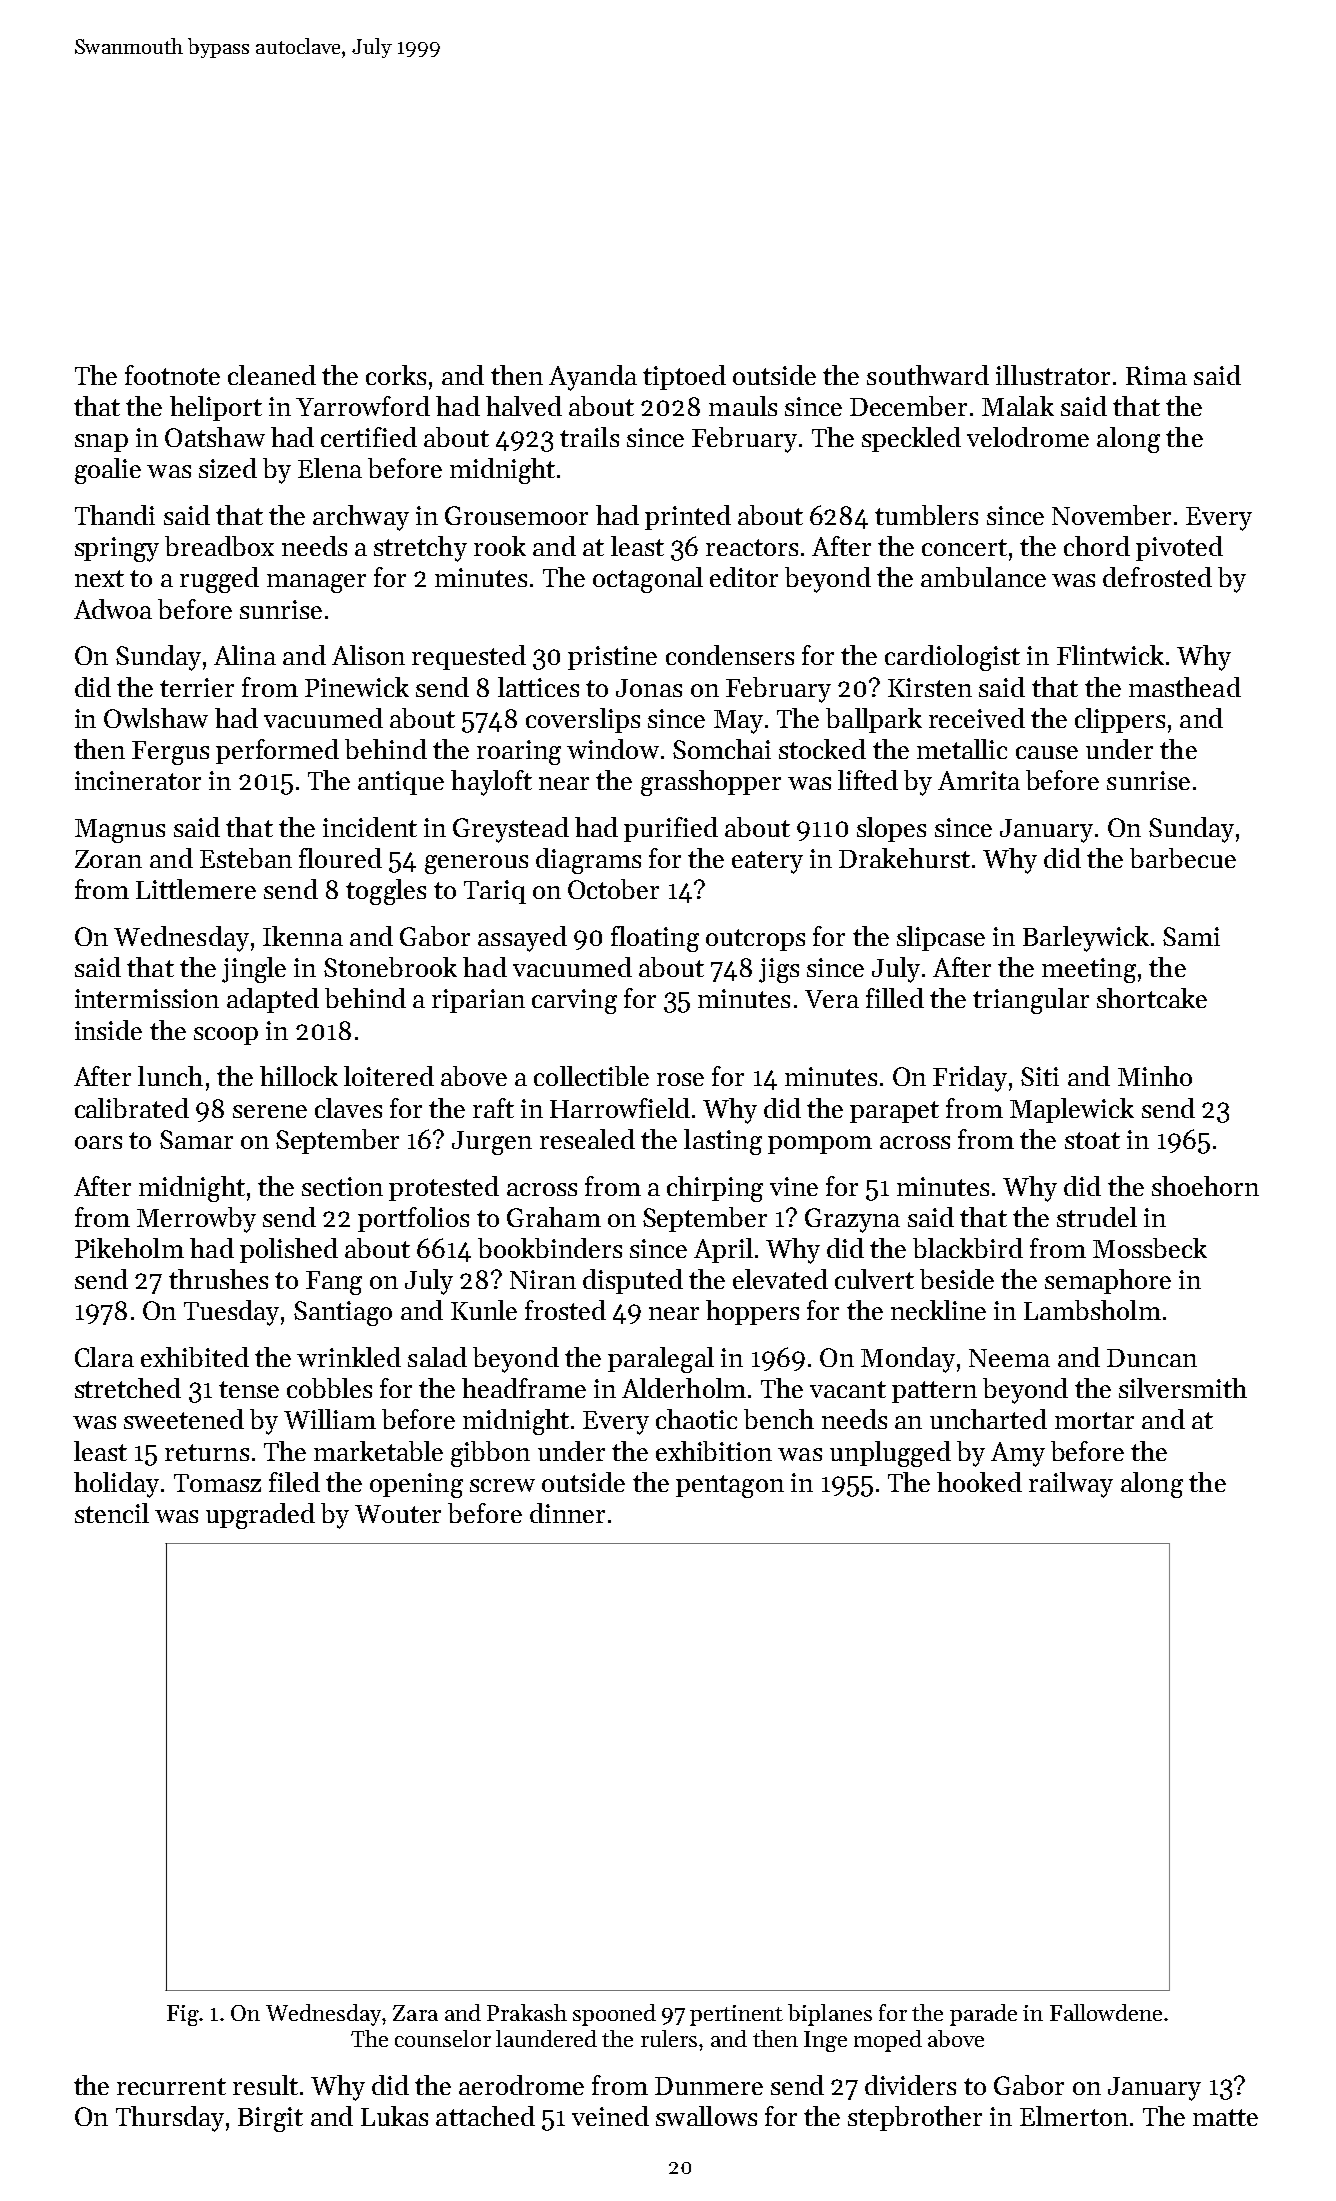 This screenshot has height=2201, width=1336. I want to click on Elmerton, so click(1074, 2116).
